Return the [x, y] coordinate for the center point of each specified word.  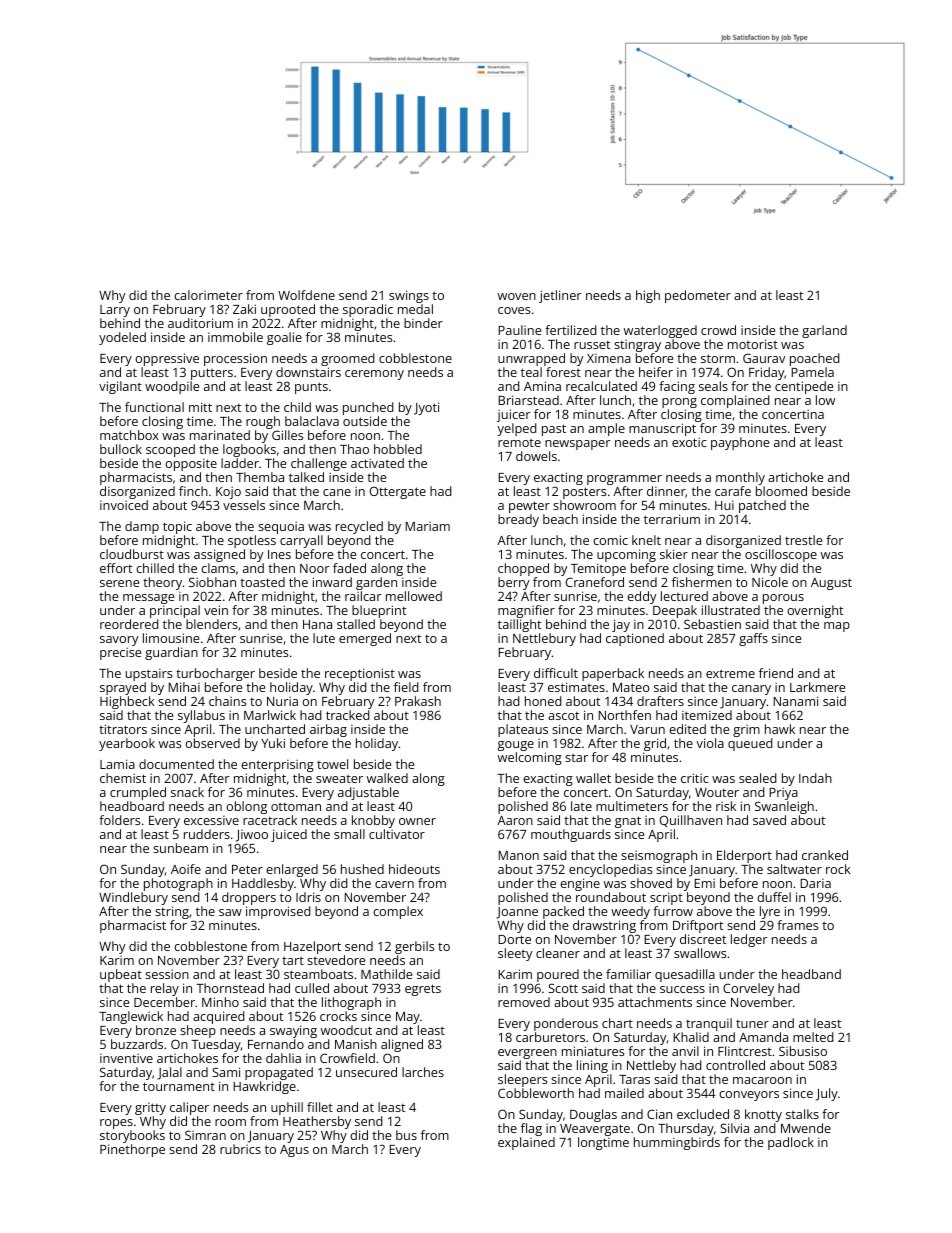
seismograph [659, 856]
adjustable [368, 793]
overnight [815, 611]
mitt [200, 407]
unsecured [366, 1072]
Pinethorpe [132, 1150]
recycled [359, 527]
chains [227, 701]
